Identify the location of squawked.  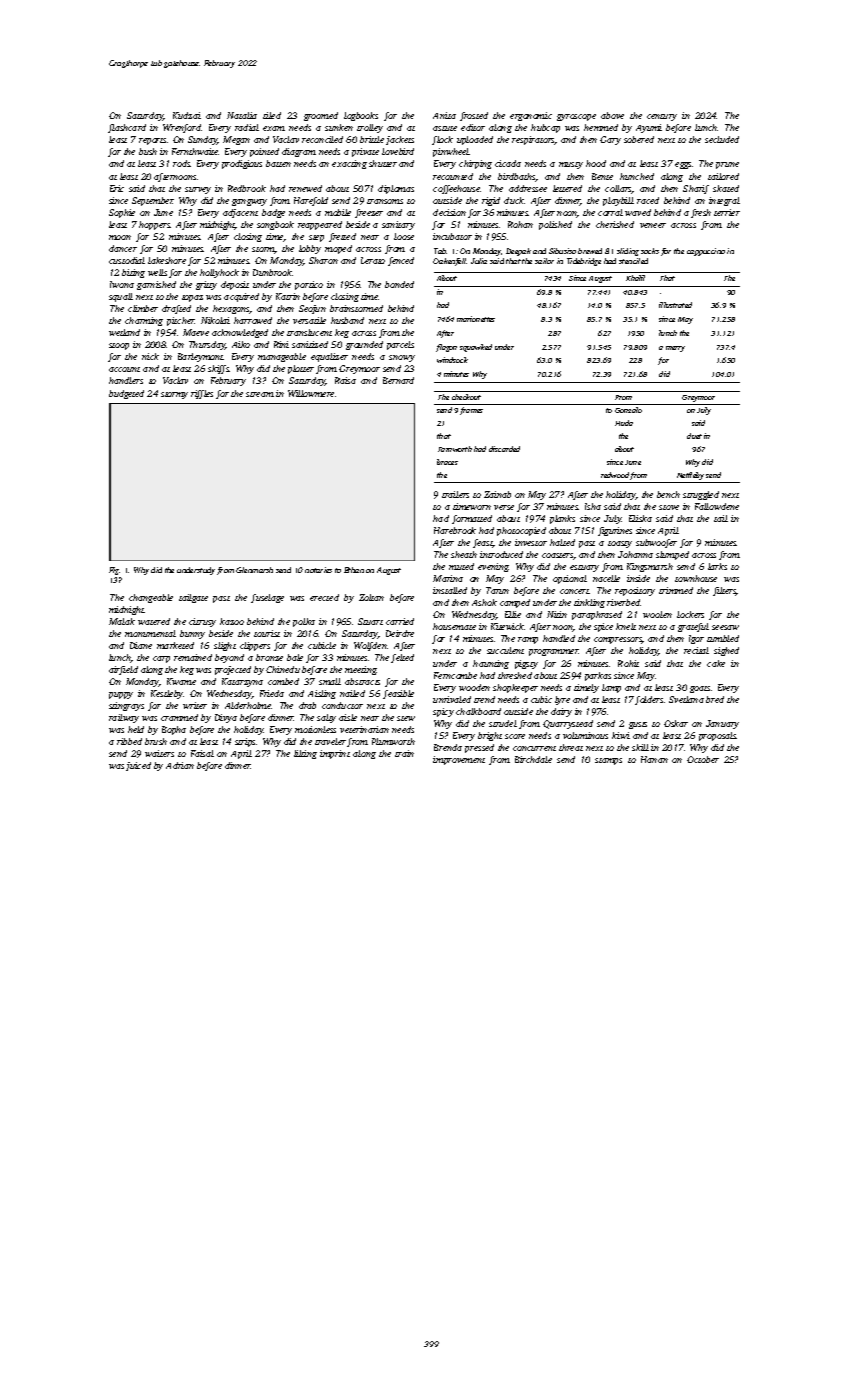
(476, 348).
